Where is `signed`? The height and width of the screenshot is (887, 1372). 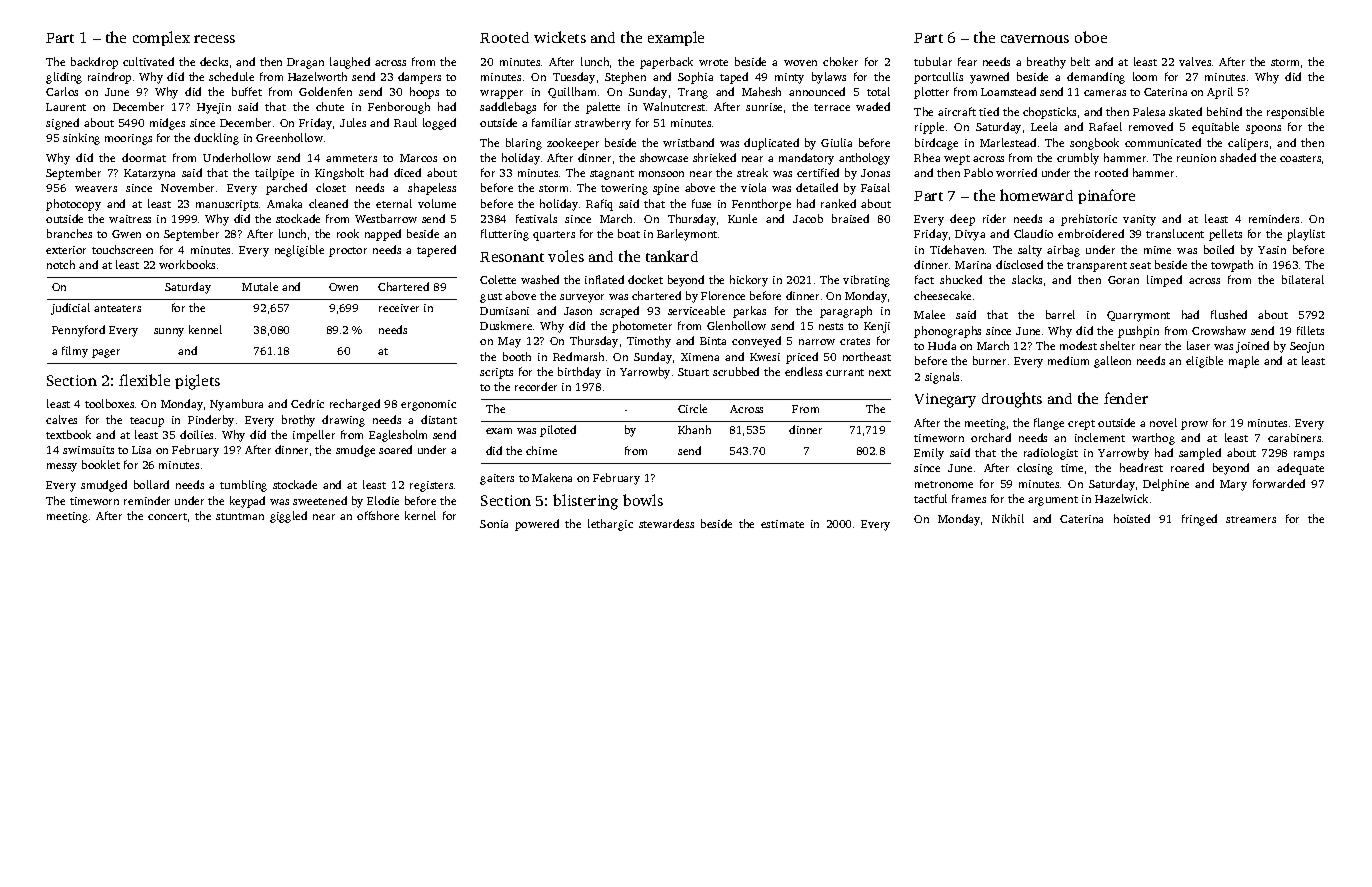
signed is located at coordinates (62, 124).
